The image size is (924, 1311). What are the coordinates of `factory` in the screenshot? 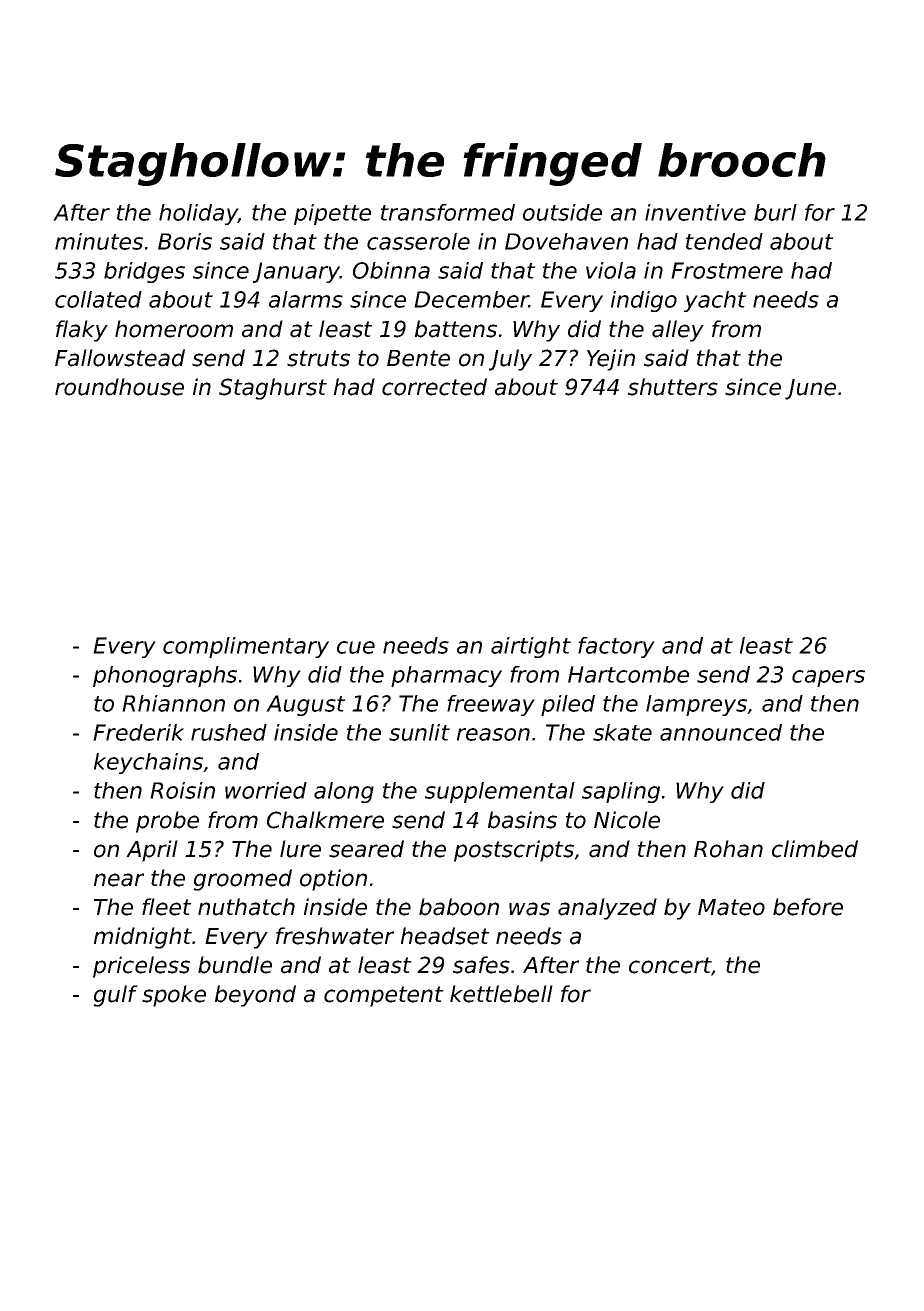 It's located at (616, 647).
